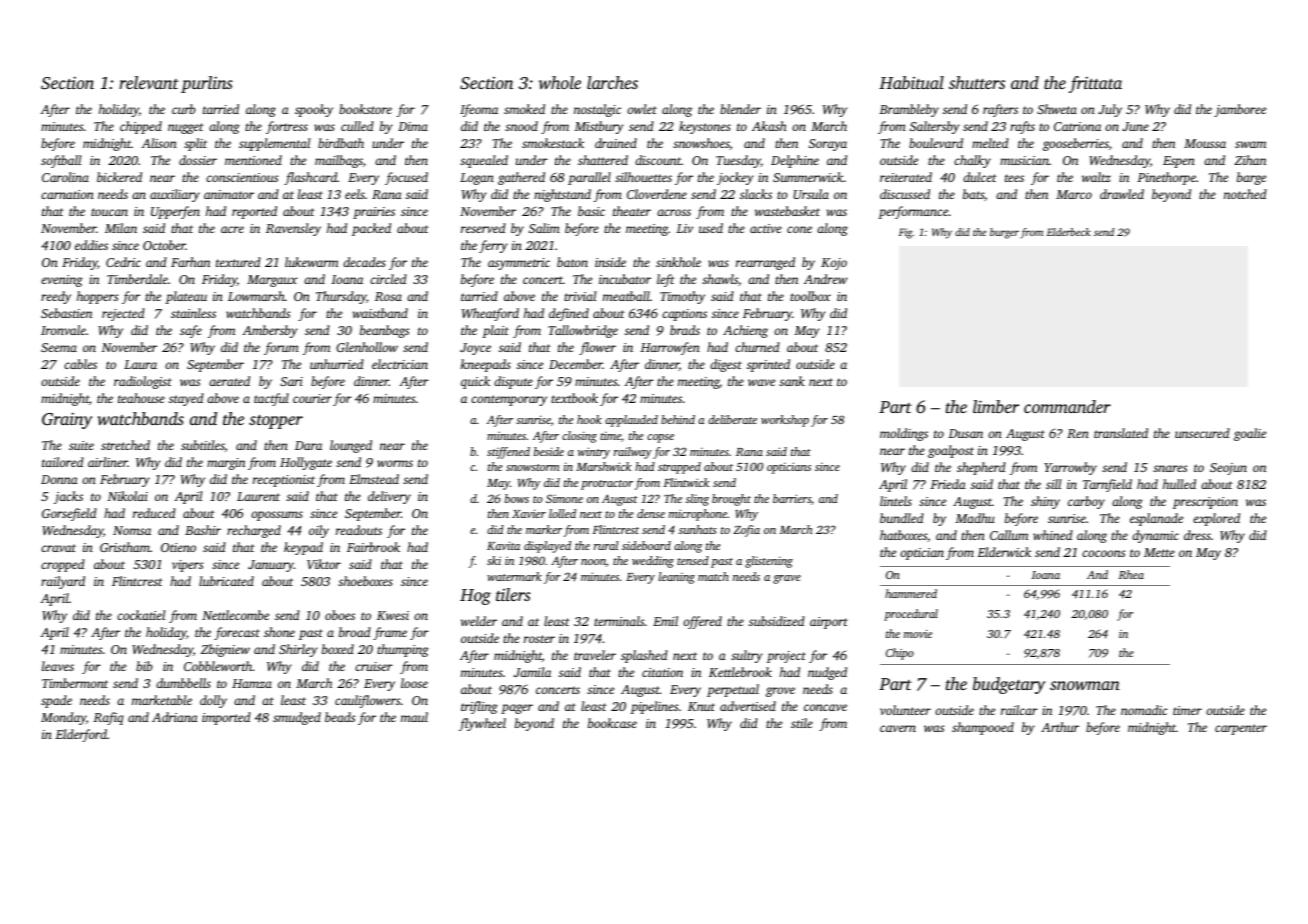 The width and height of the document is (1308, 924). What do you see at coordinates (149, 82) in the document?
I see `relevant` at bounding box center [149, 82].
